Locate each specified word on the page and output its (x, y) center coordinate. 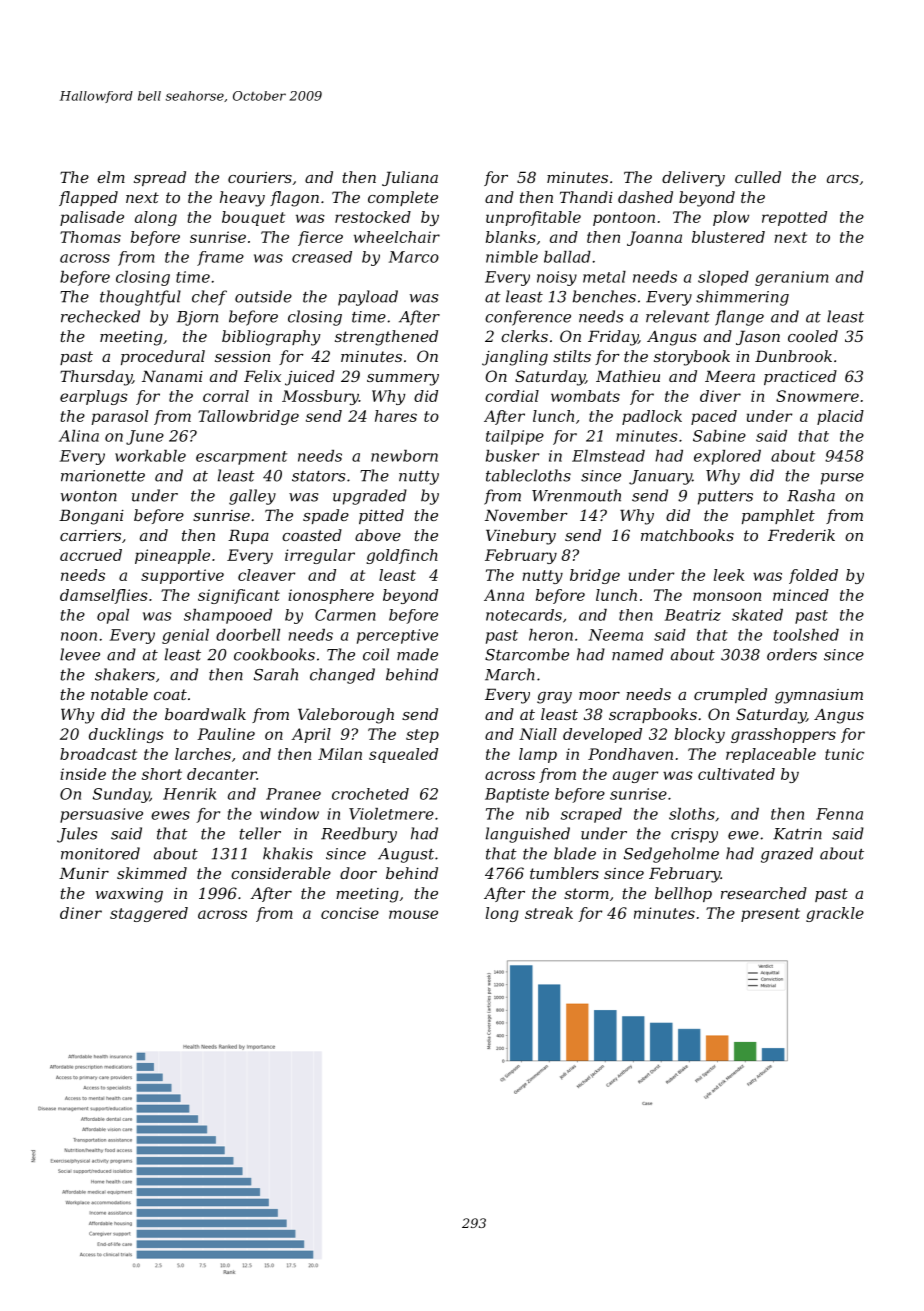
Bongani (91, 517)
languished (528, 835)
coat (170, 694)
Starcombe (527, 654)
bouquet (253, 218)
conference (528, 318)
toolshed (806, 635)
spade (326, 516)
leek (729, 575)
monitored (100, 853)
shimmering (742, 298)
